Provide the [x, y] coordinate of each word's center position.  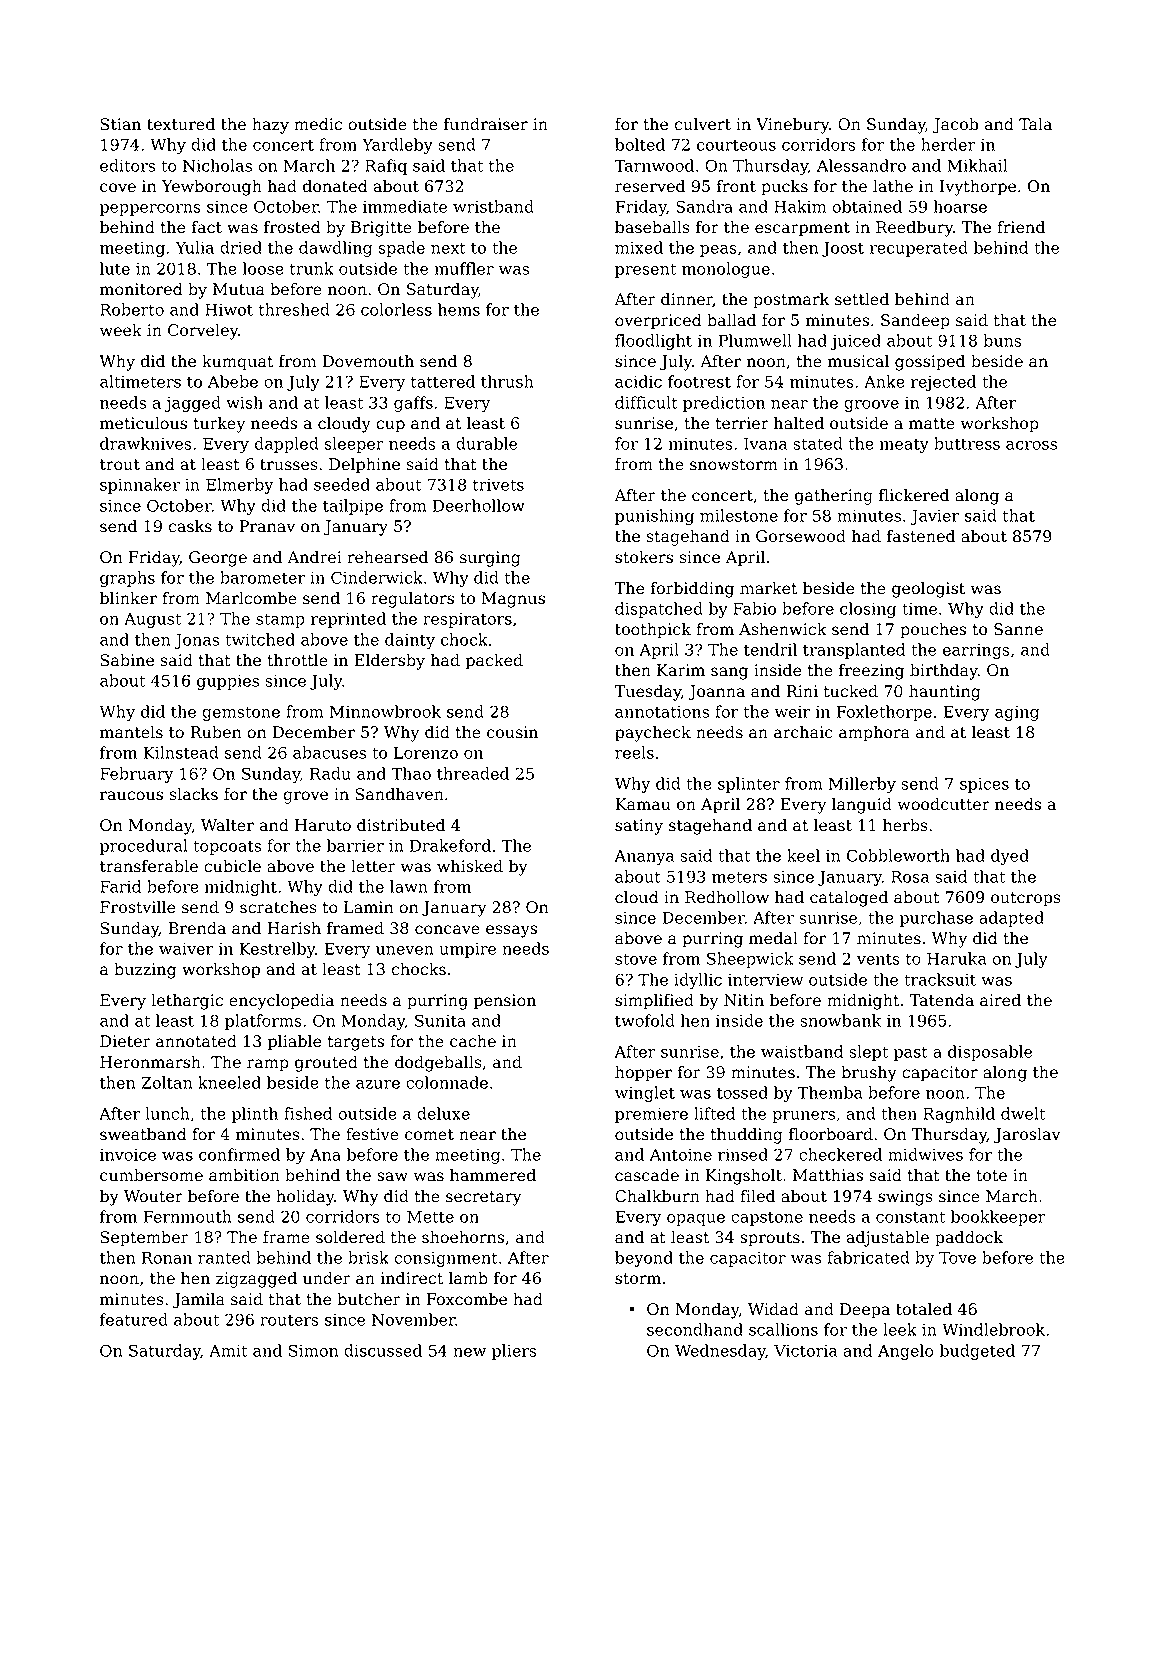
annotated [196, 1041]
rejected [943, 383]
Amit [228, 1351]
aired [1000, 1000]
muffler [464, 268]
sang [729, 673]
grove [306, 797]
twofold [645, 1020]
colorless [396, 309]
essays [511, 931]
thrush [507, 381]
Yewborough [212, 188]
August [152, 620]
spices [984, 785]
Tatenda [941, 1000]
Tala [1035, 124]
